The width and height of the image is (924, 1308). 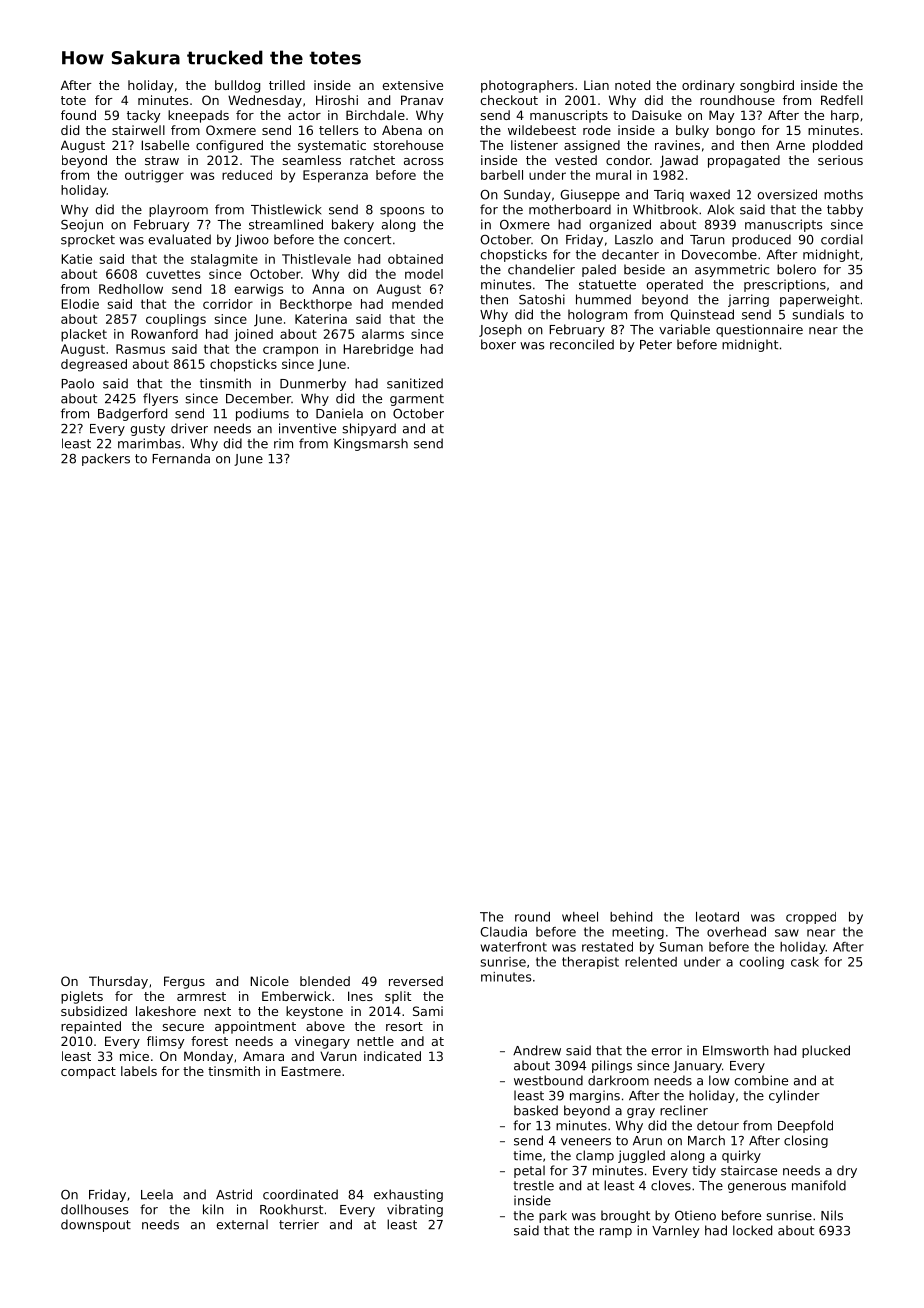 I want to click on appointment, so click(x=255, y=1027).
